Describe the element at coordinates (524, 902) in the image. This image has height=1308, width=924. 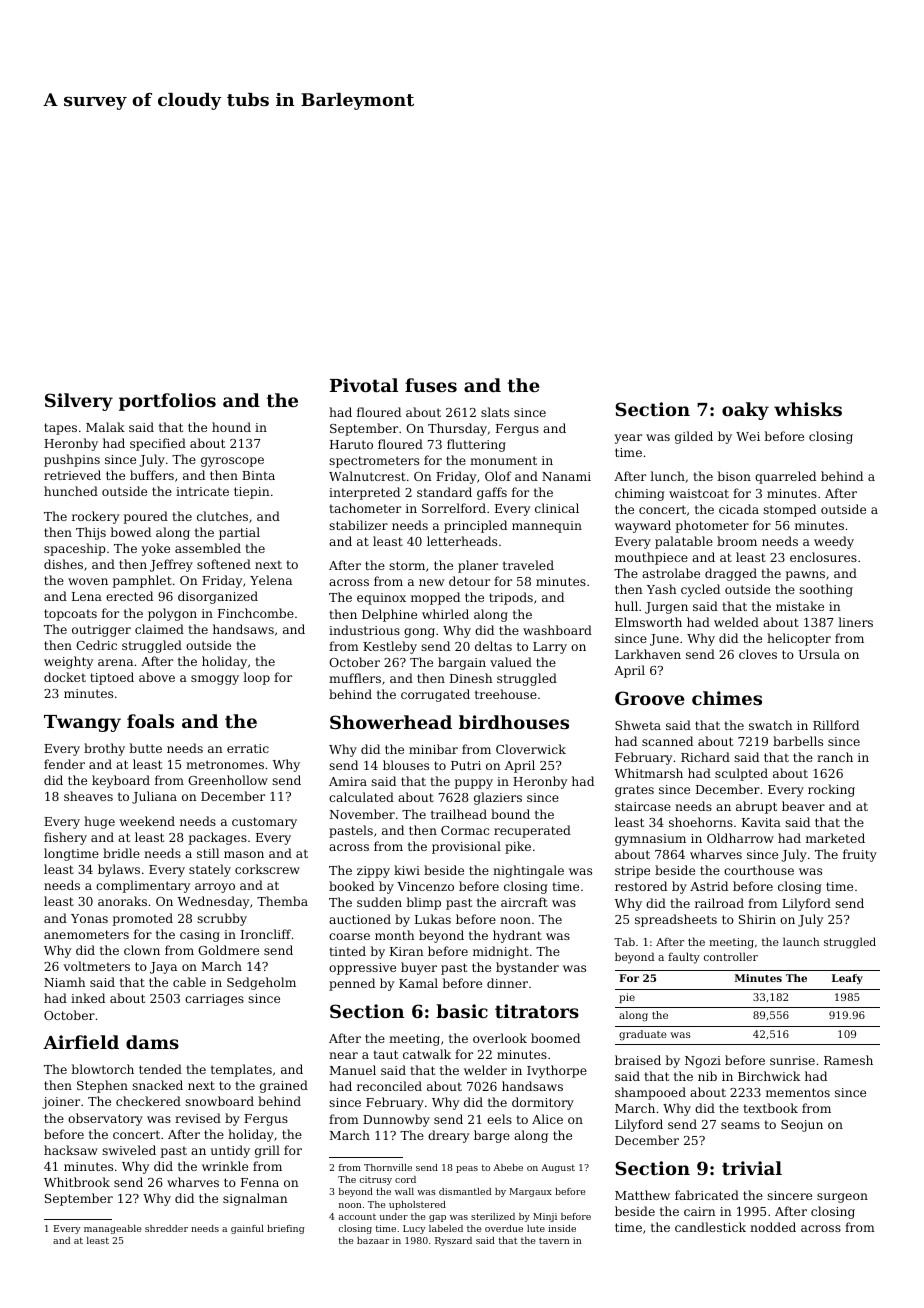
I see `aircraft` at that location.
